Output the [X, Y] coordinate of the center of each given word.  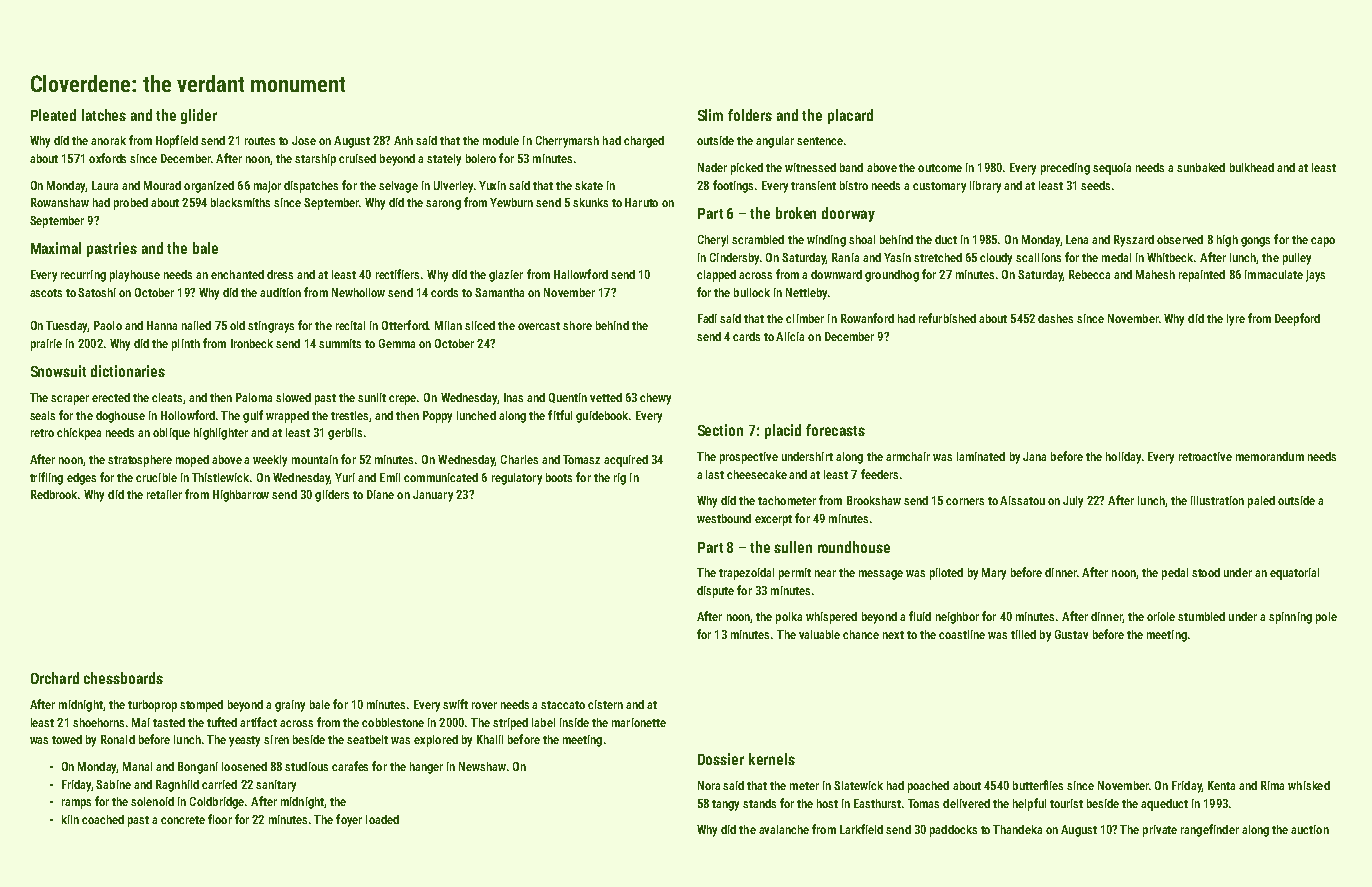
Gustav [1071, 634]
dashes [1055, 318]
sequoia [1112, 169]
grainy [290, 706]
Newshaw [482, 766]
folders [750, 115]
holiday [1123, 458]
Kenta [1221, 785]
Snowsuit [58, 371]
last [715, 474]
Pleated [53, 115]
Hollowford [188, 415]
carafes [350, 766]
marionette [639, 722]
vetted [606, 397]
